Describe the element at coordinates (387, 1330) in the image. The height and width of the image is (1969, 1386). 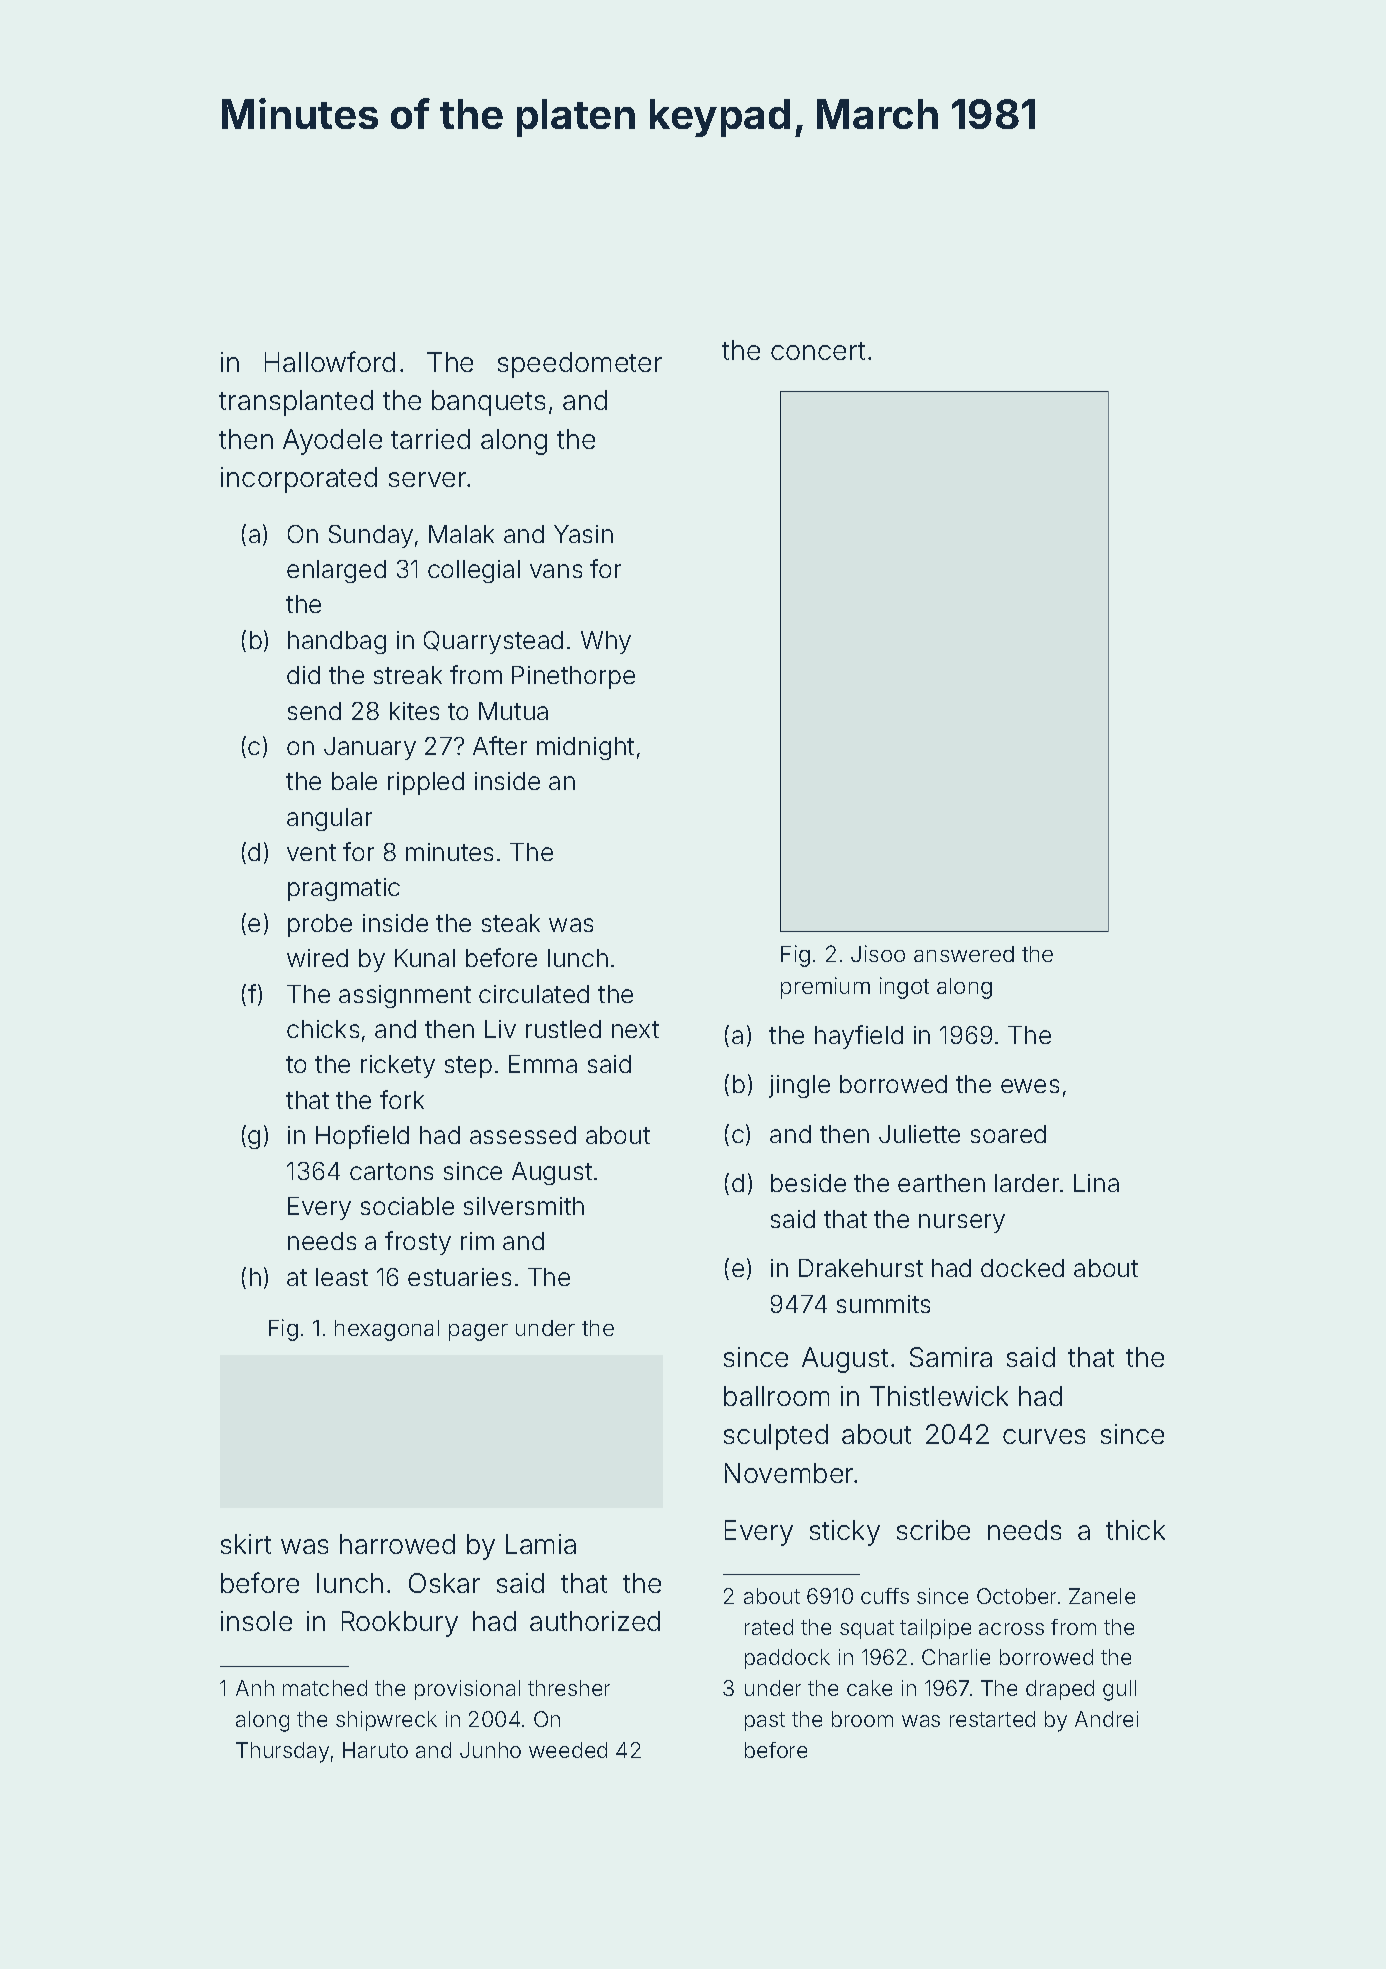
I see `hexagonal` at that location.
